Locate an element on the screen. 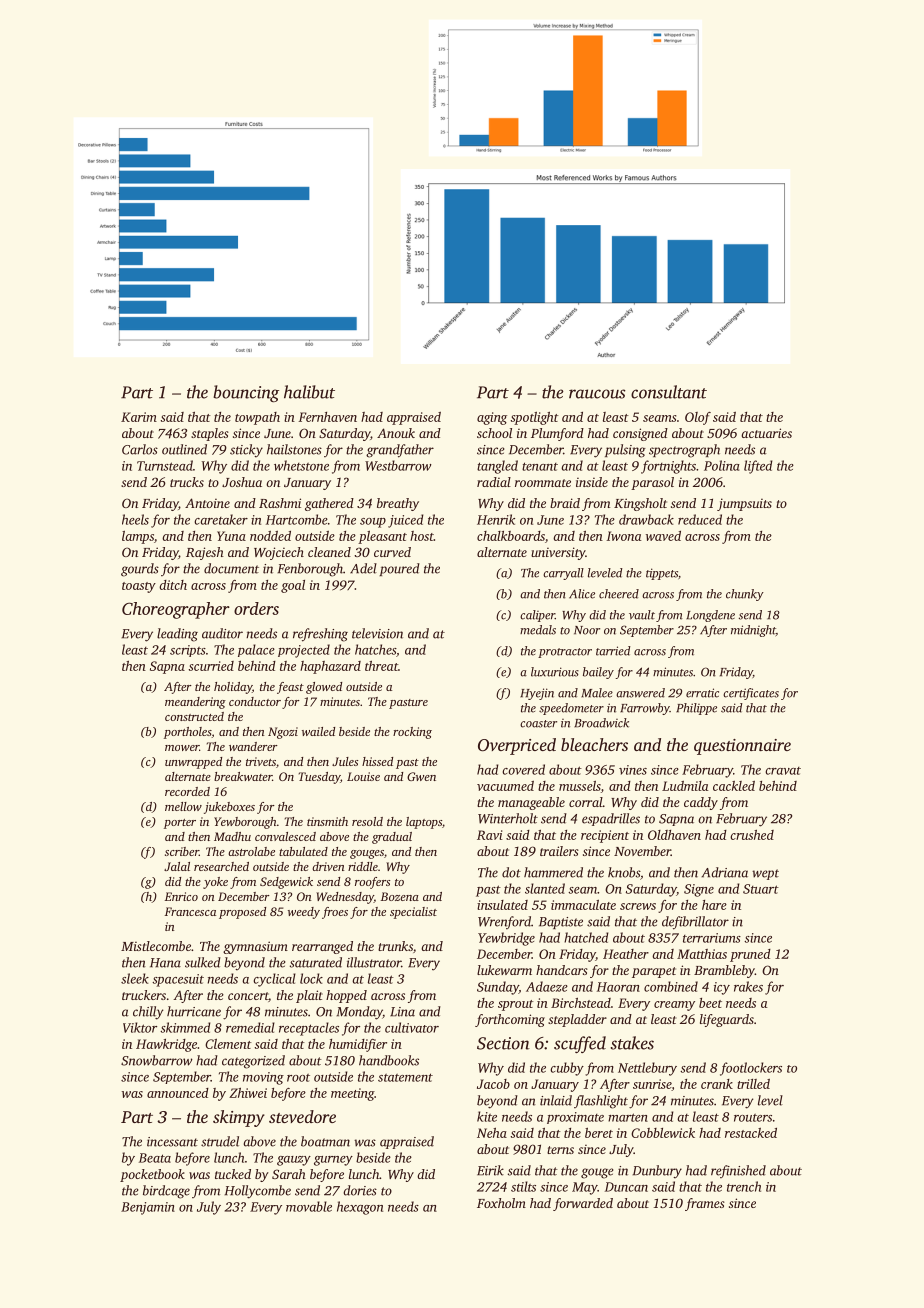 Image resolution: width=924 pixels, height=1308 pixels. Yewbridge is located at coordinates (506, 939).
